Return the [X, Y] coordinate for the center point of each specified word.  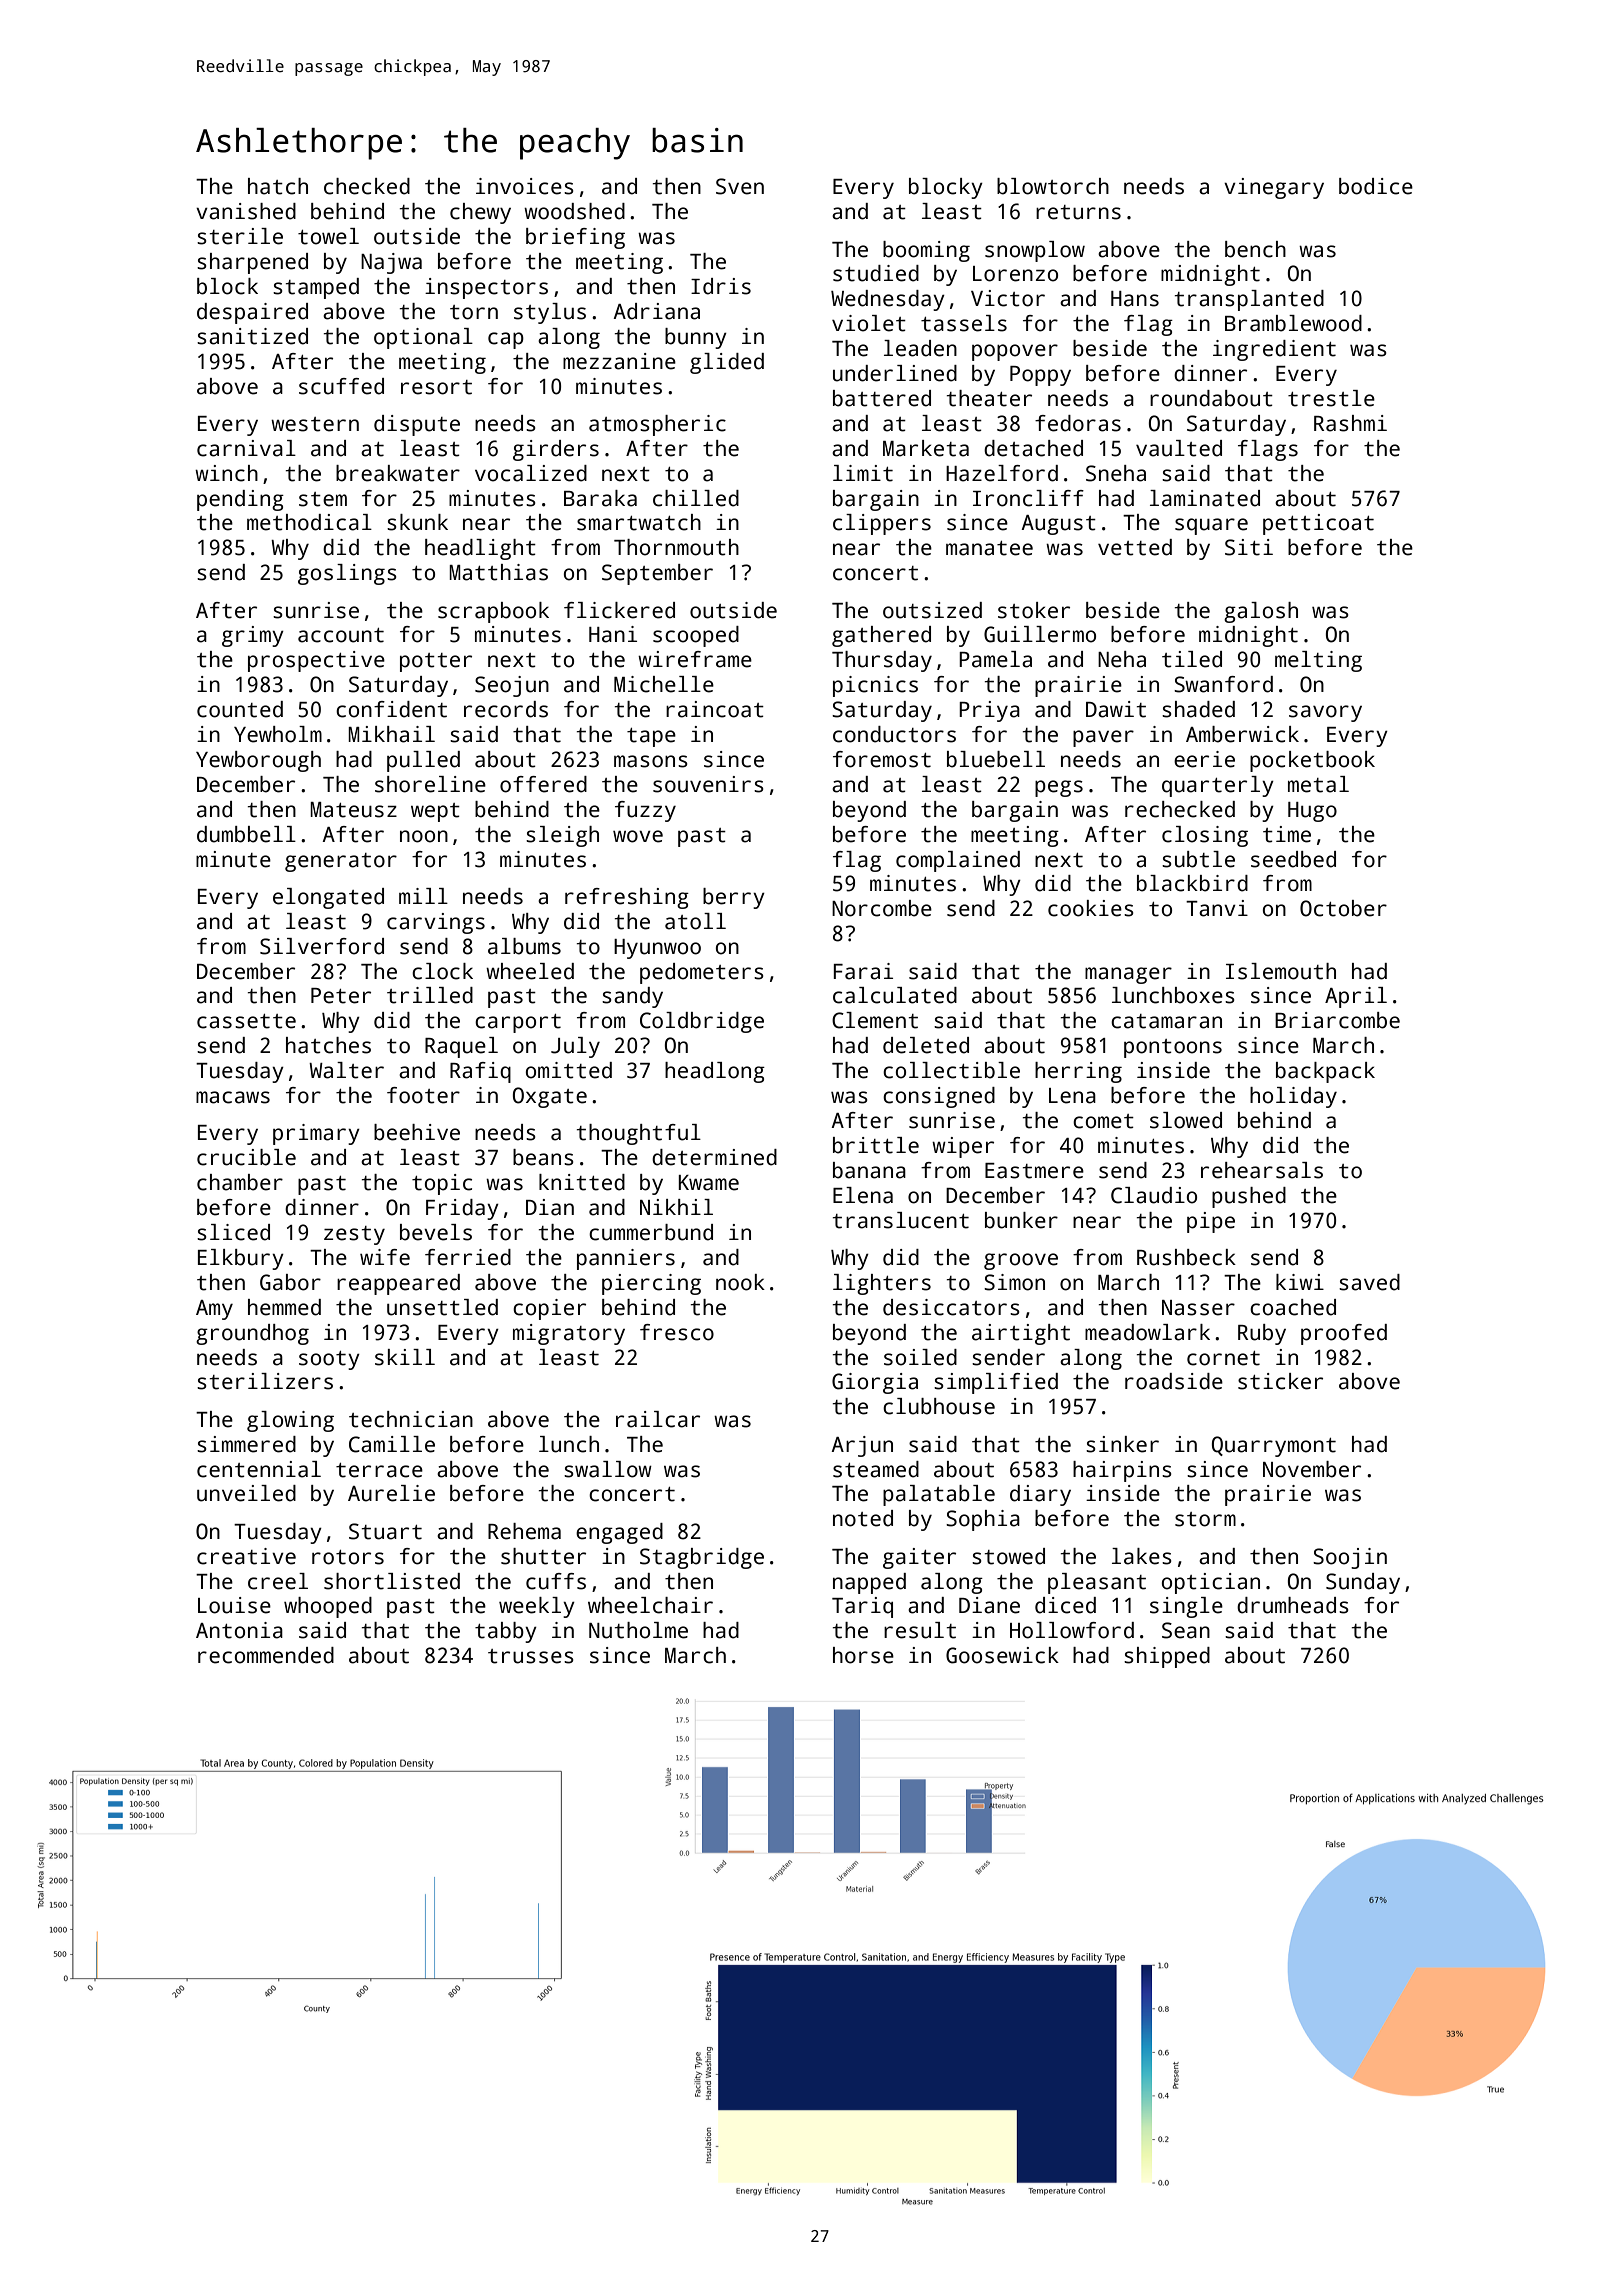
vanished [246, 211]
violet [869, 323]
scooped [696, 636]
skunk [417, 522]
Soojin [1350, 1558]
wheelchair [650, 1605]
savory [1325, 713]
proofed [1344, 1334]
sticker [1280, 1381]
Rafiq [480, 1072]
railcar [658, 1419]
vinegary [1274, 188]
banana [869, 1170]
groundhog [252, 1334]
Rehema [524, 1531]
